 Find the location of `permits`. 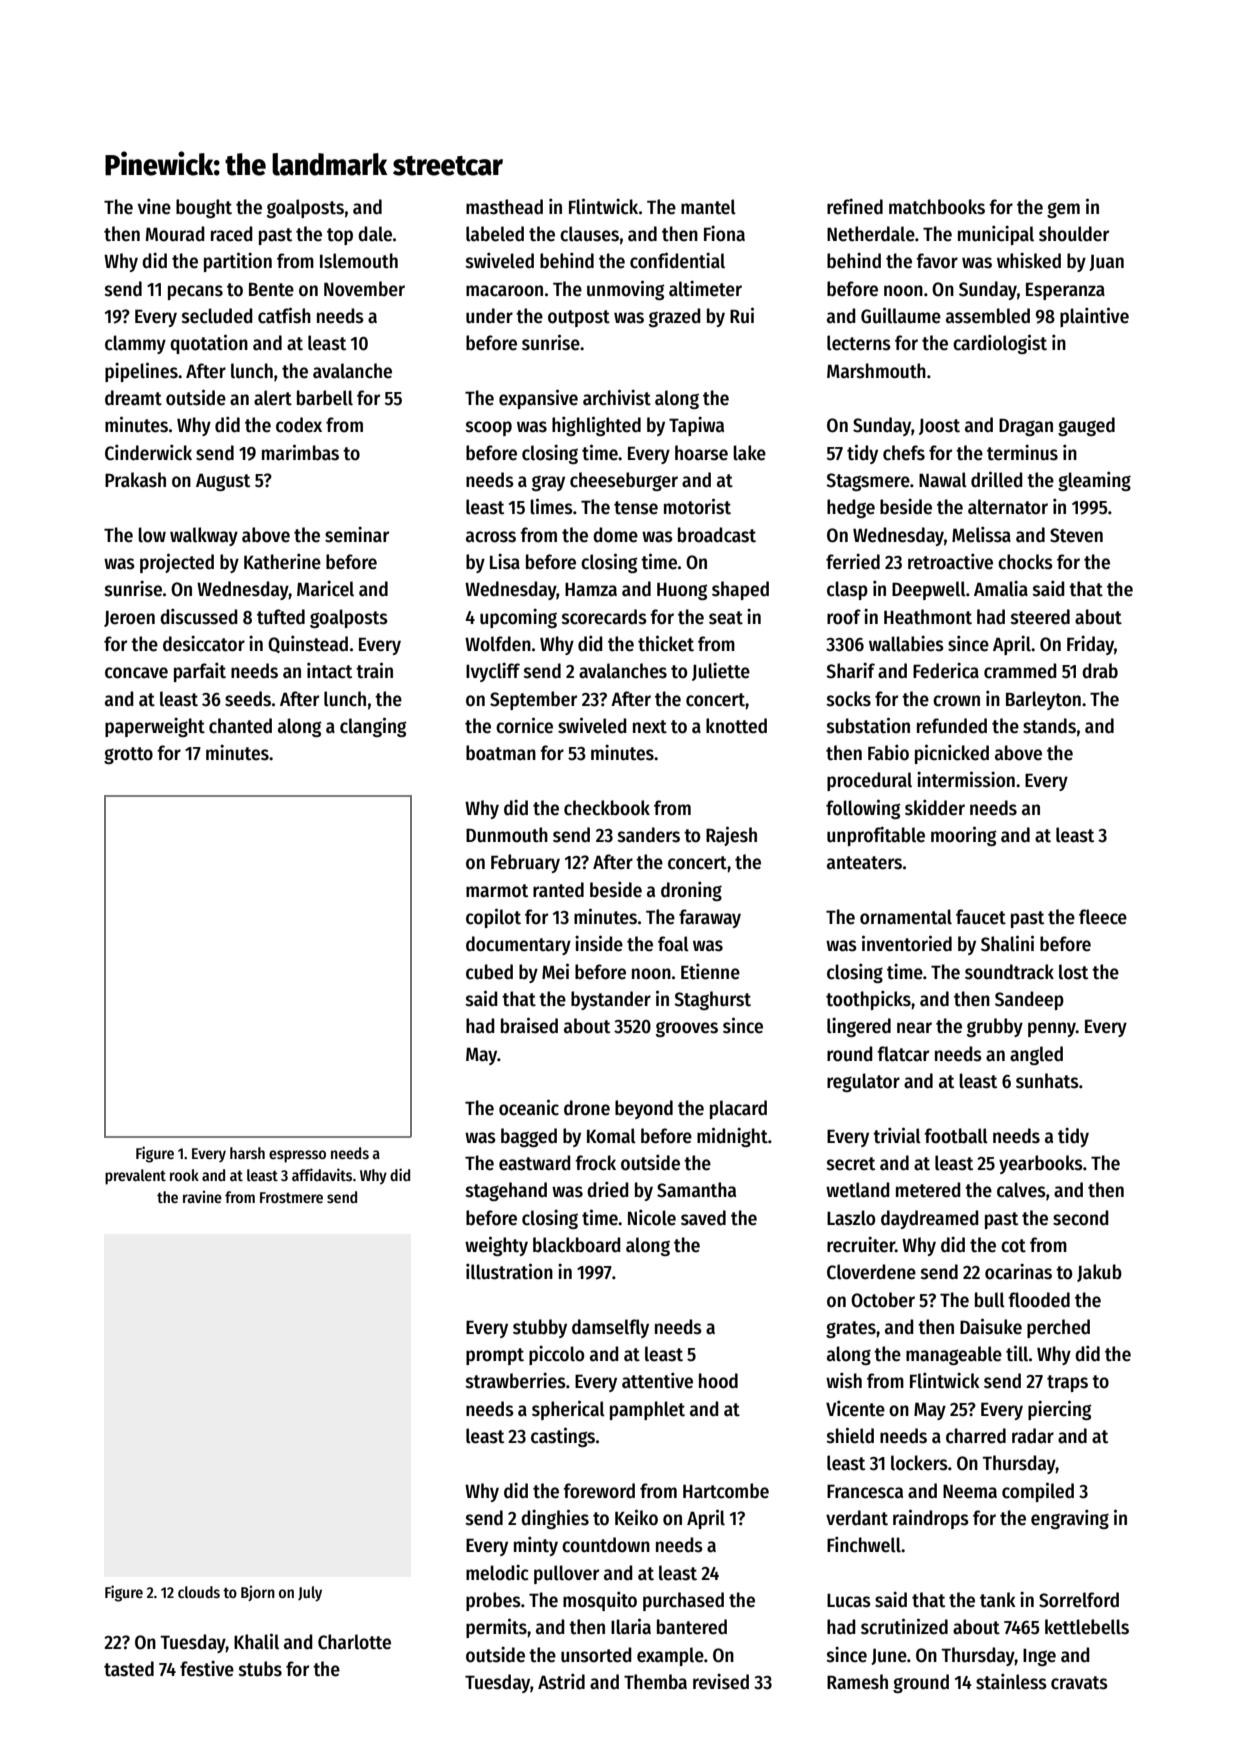

permits is located at coordinates (496, 1628).
